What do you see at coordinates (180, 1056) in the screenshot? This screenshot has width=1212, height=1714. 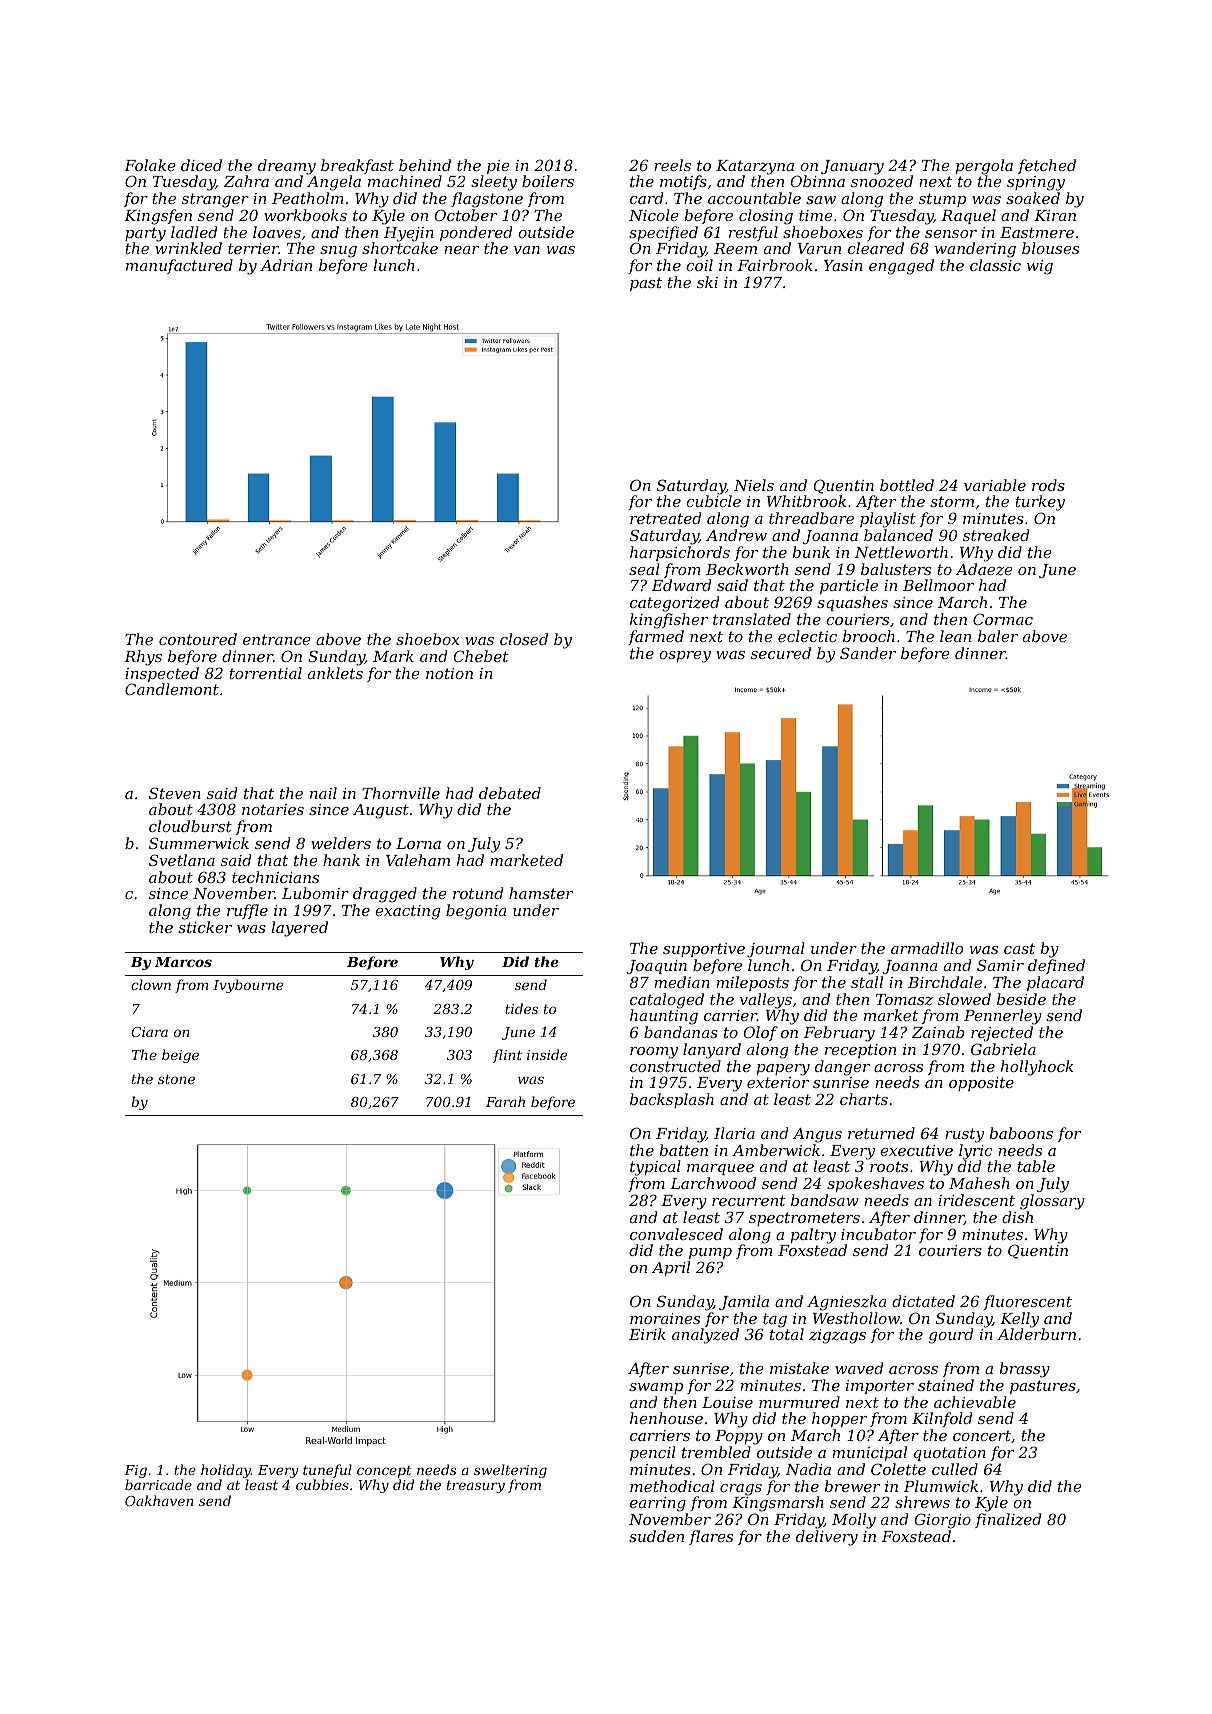 I see `beige` at bounding box center [180, 1056].
